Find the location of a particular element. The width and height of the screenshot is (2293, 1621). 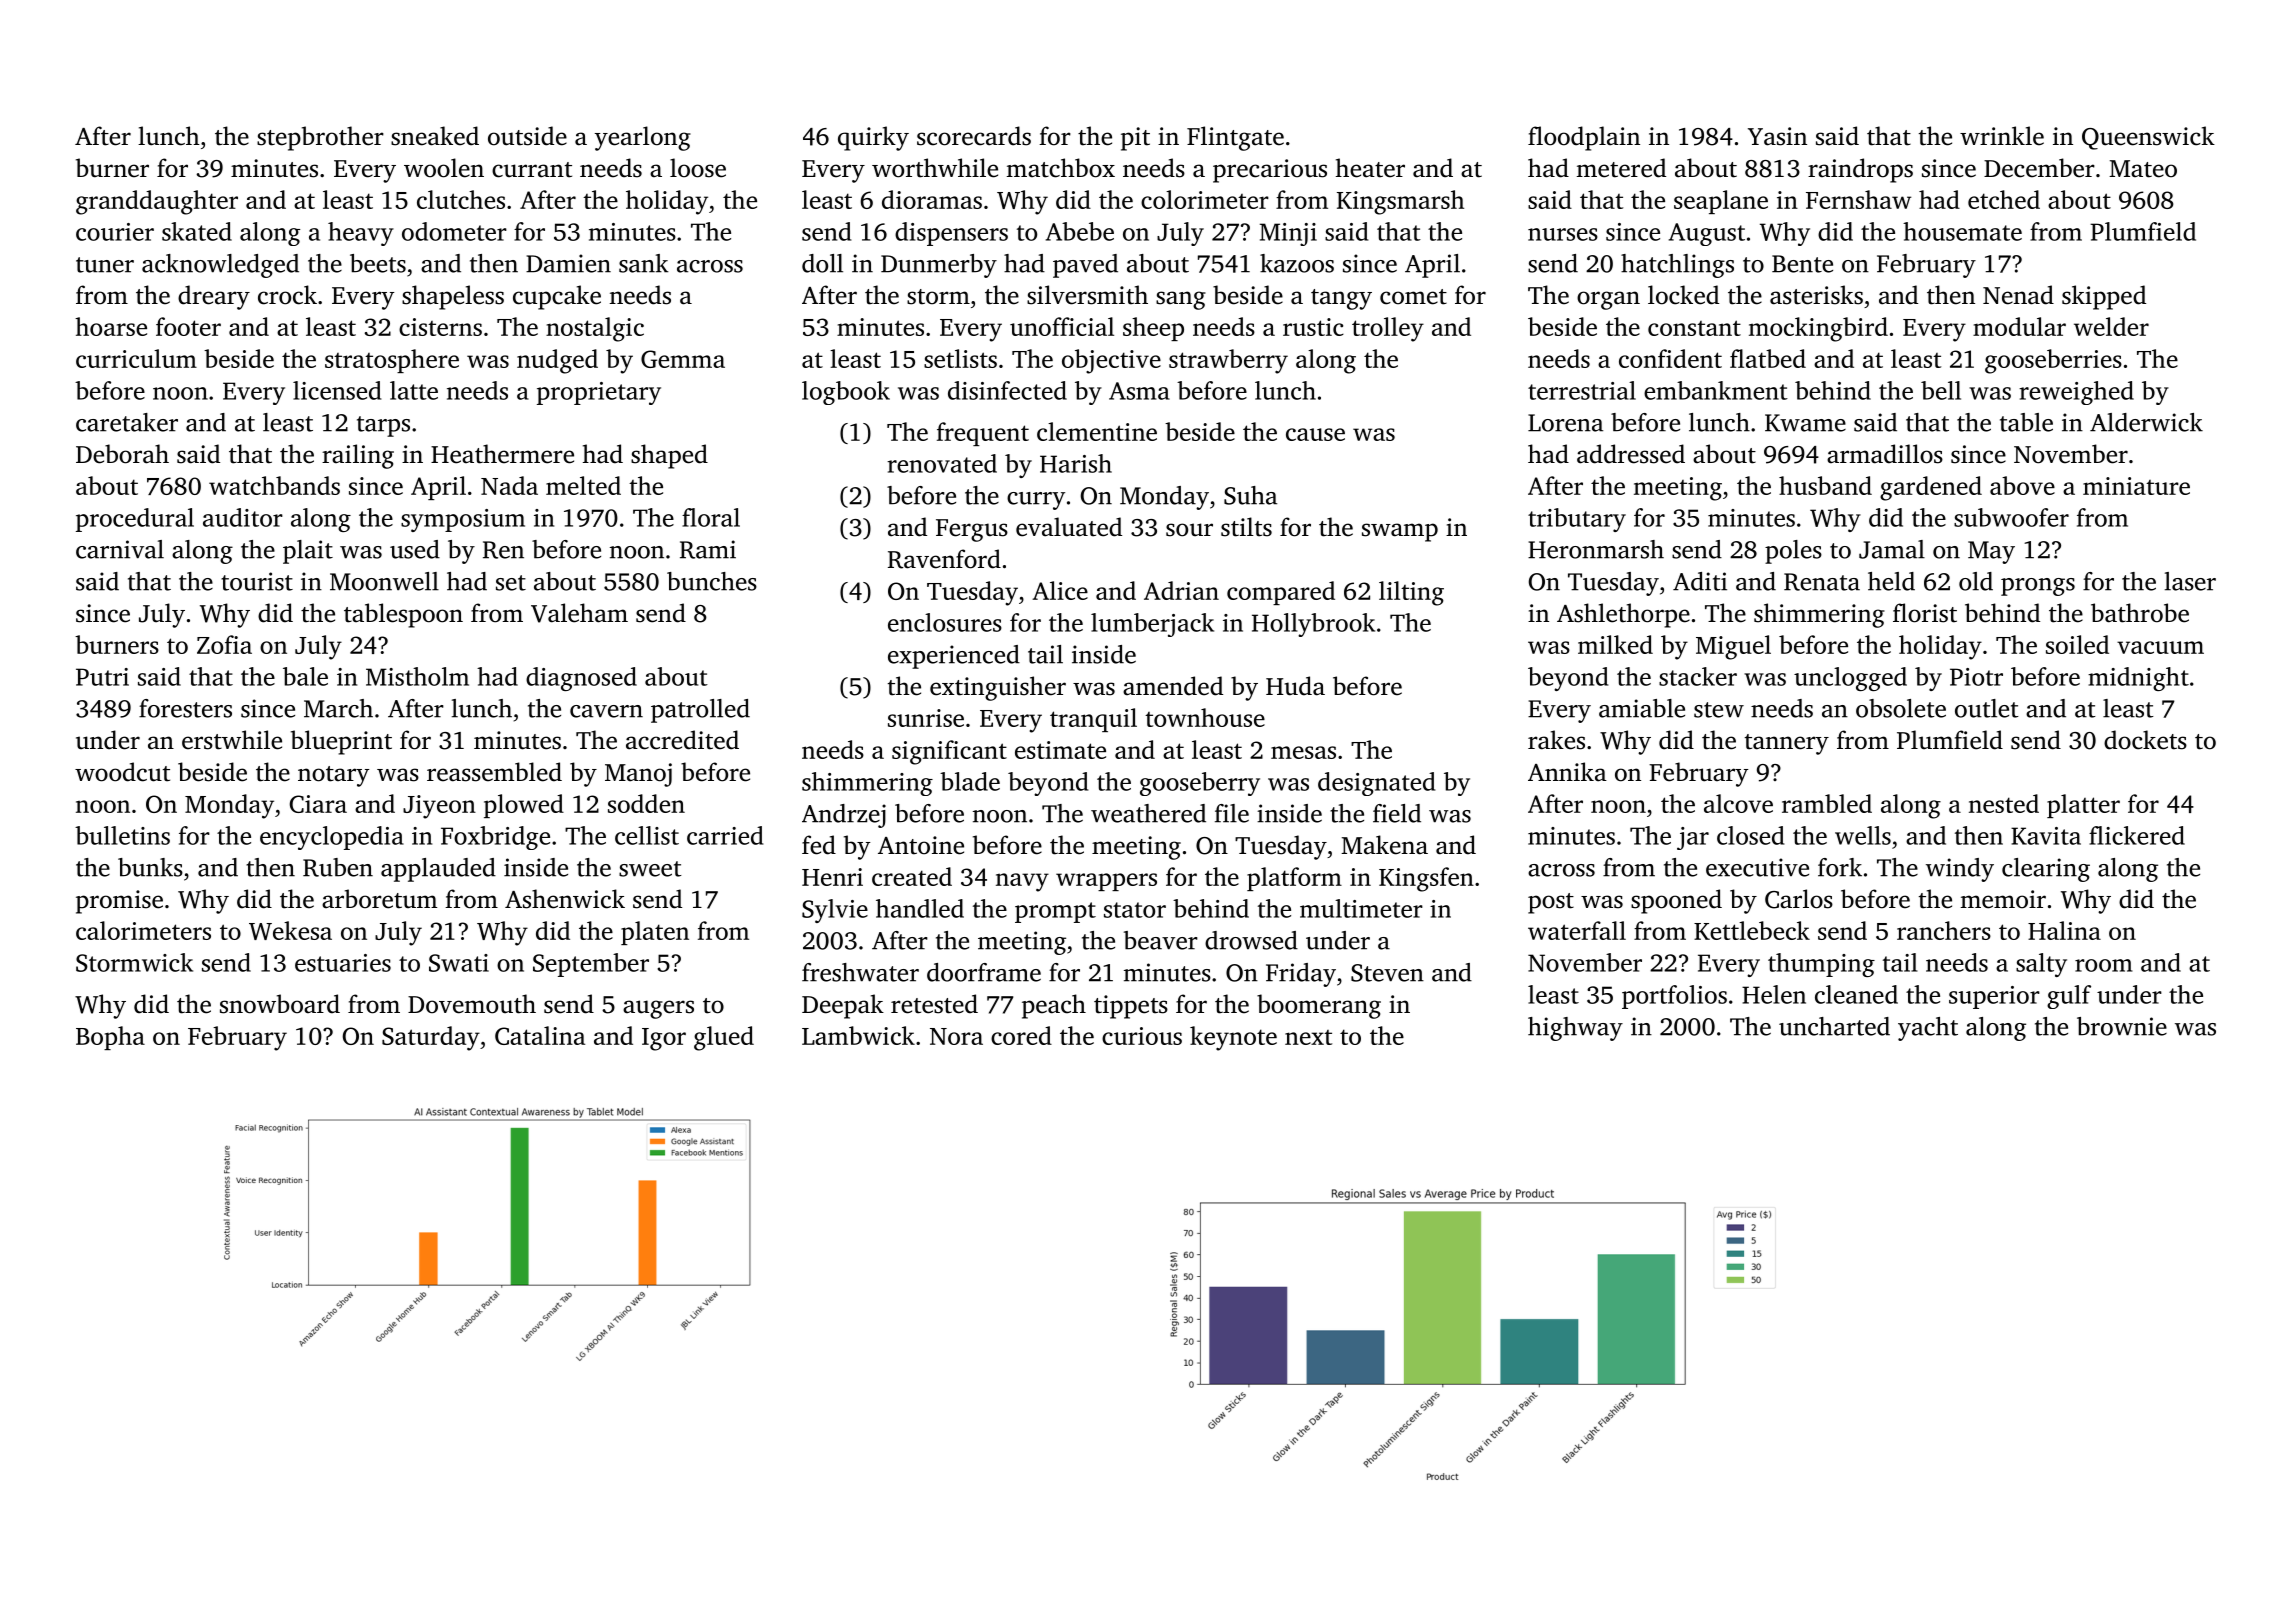

wrinkle is located at coordinates (2002, 136).
